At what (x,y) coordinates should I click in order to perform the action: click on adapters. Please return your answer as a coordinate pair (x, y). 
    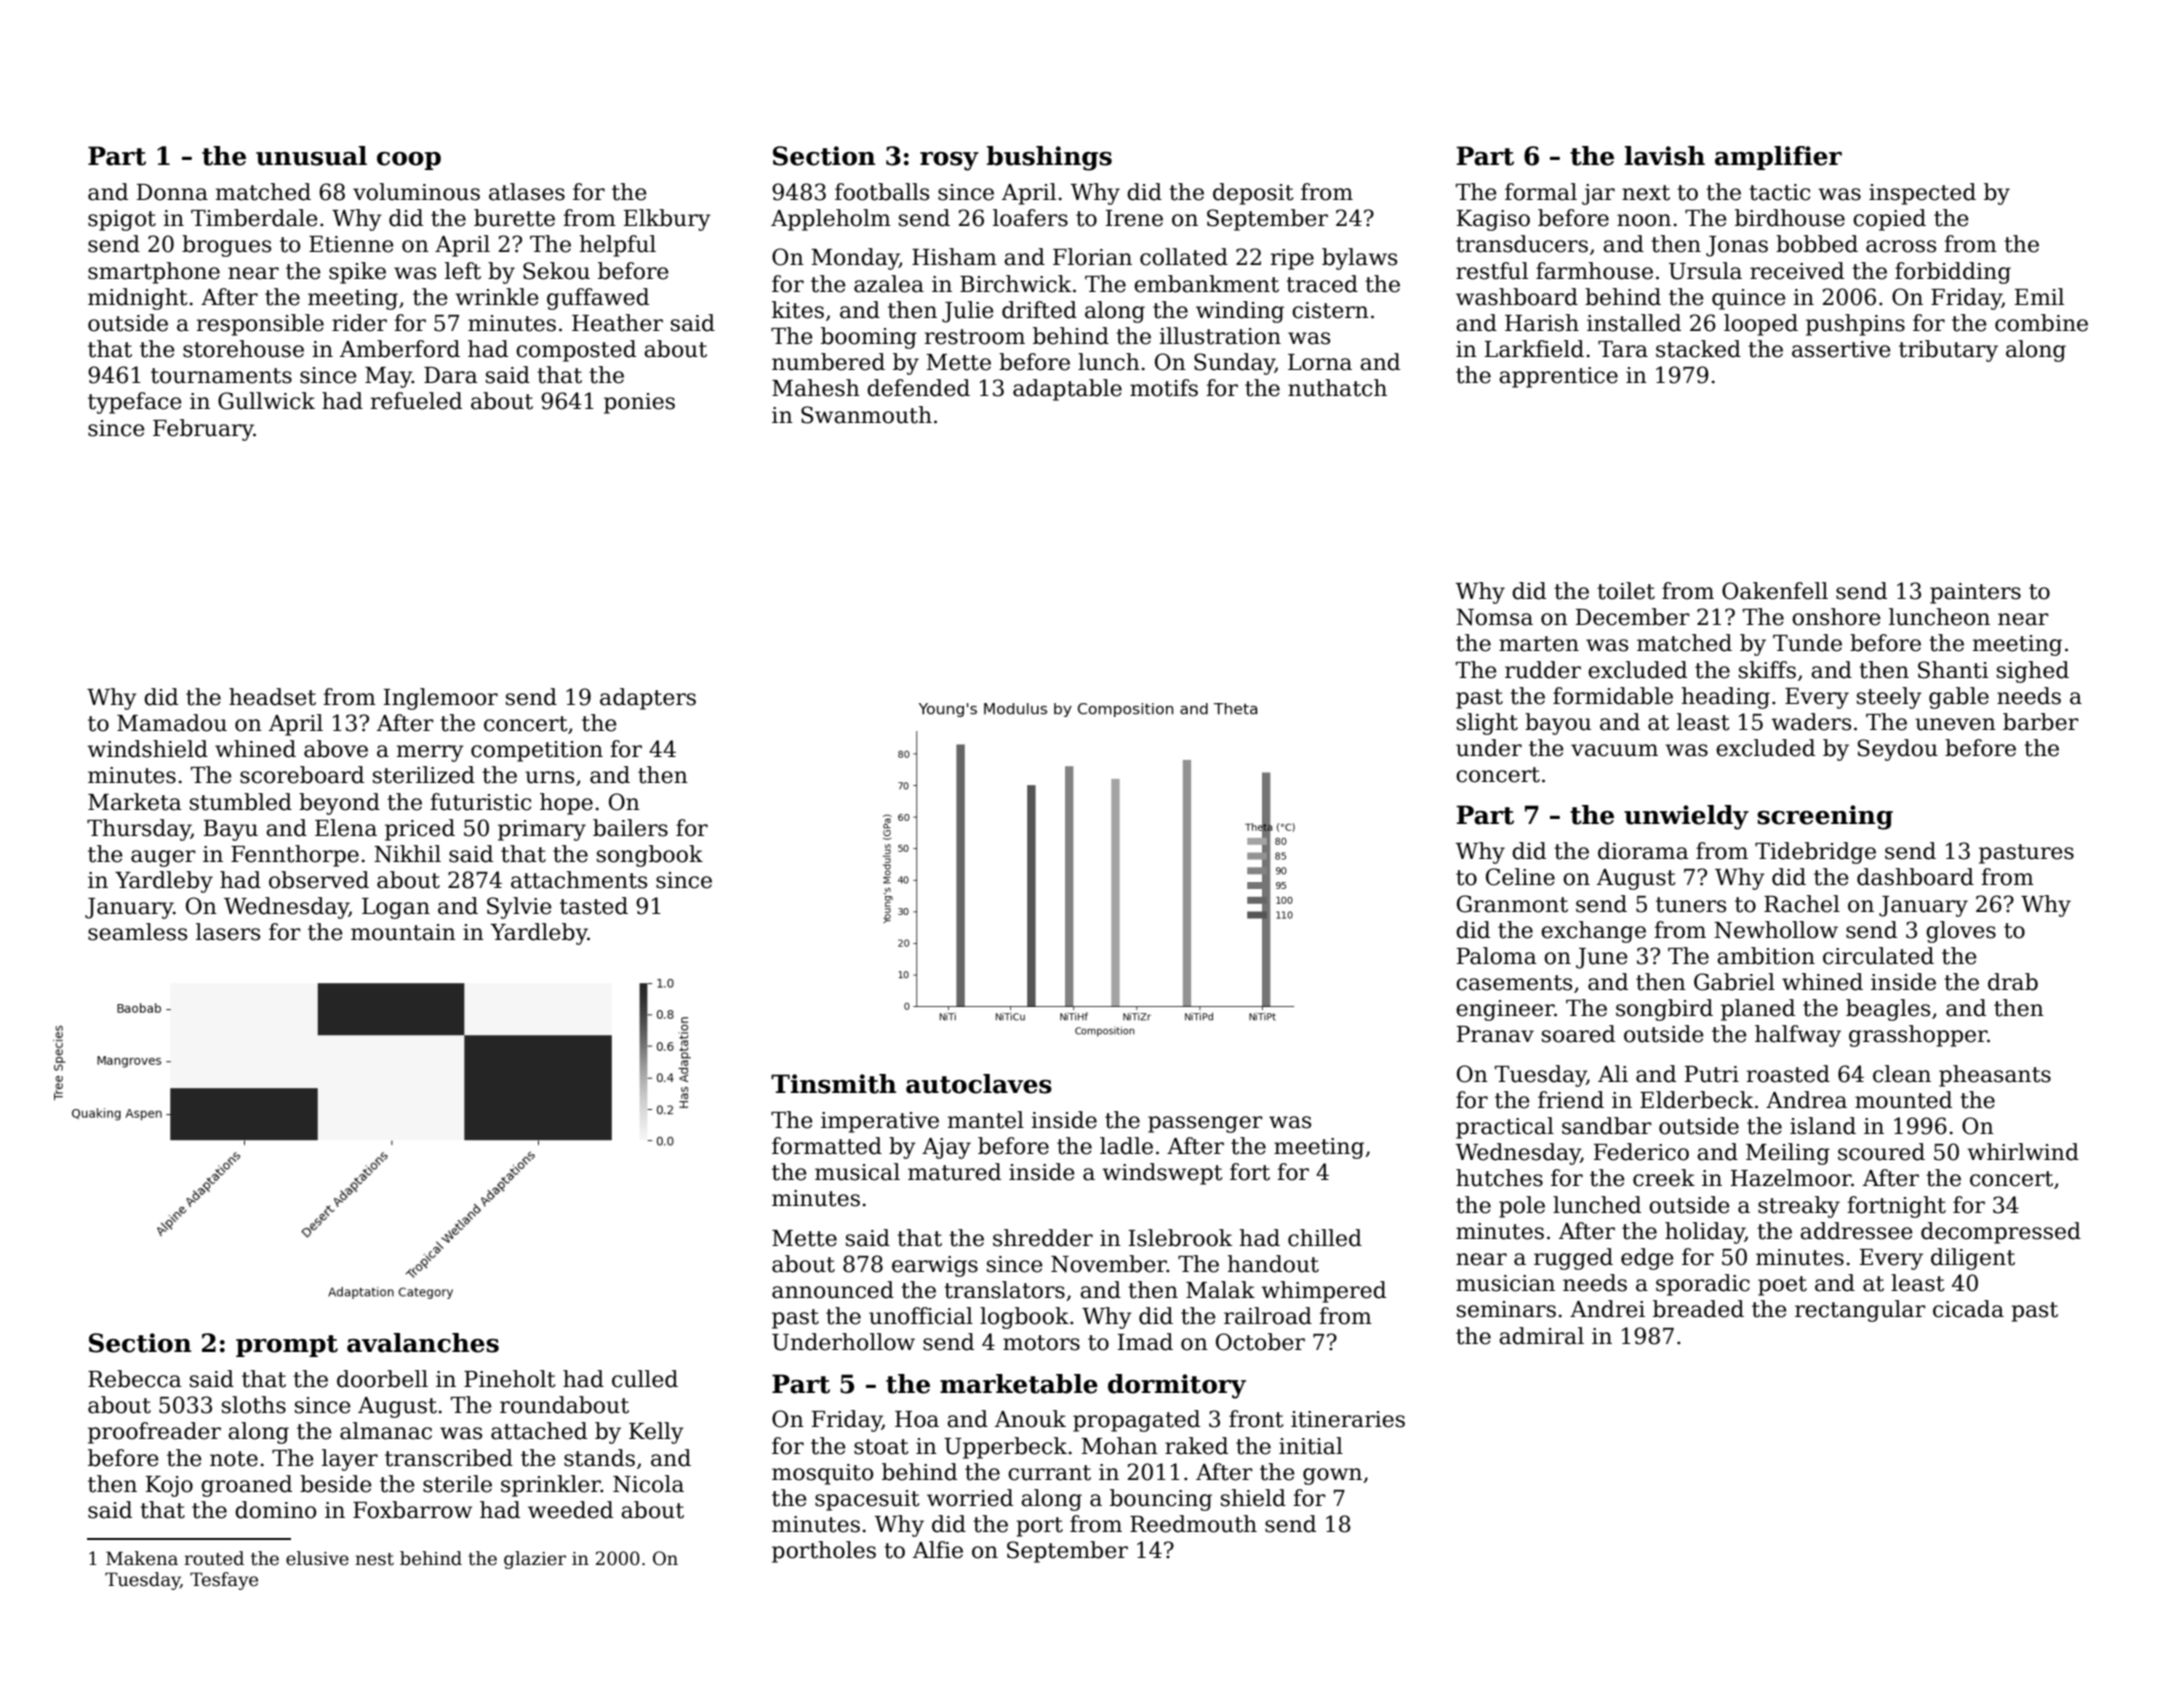
    Looking at the image, I should click on (648, 699).
